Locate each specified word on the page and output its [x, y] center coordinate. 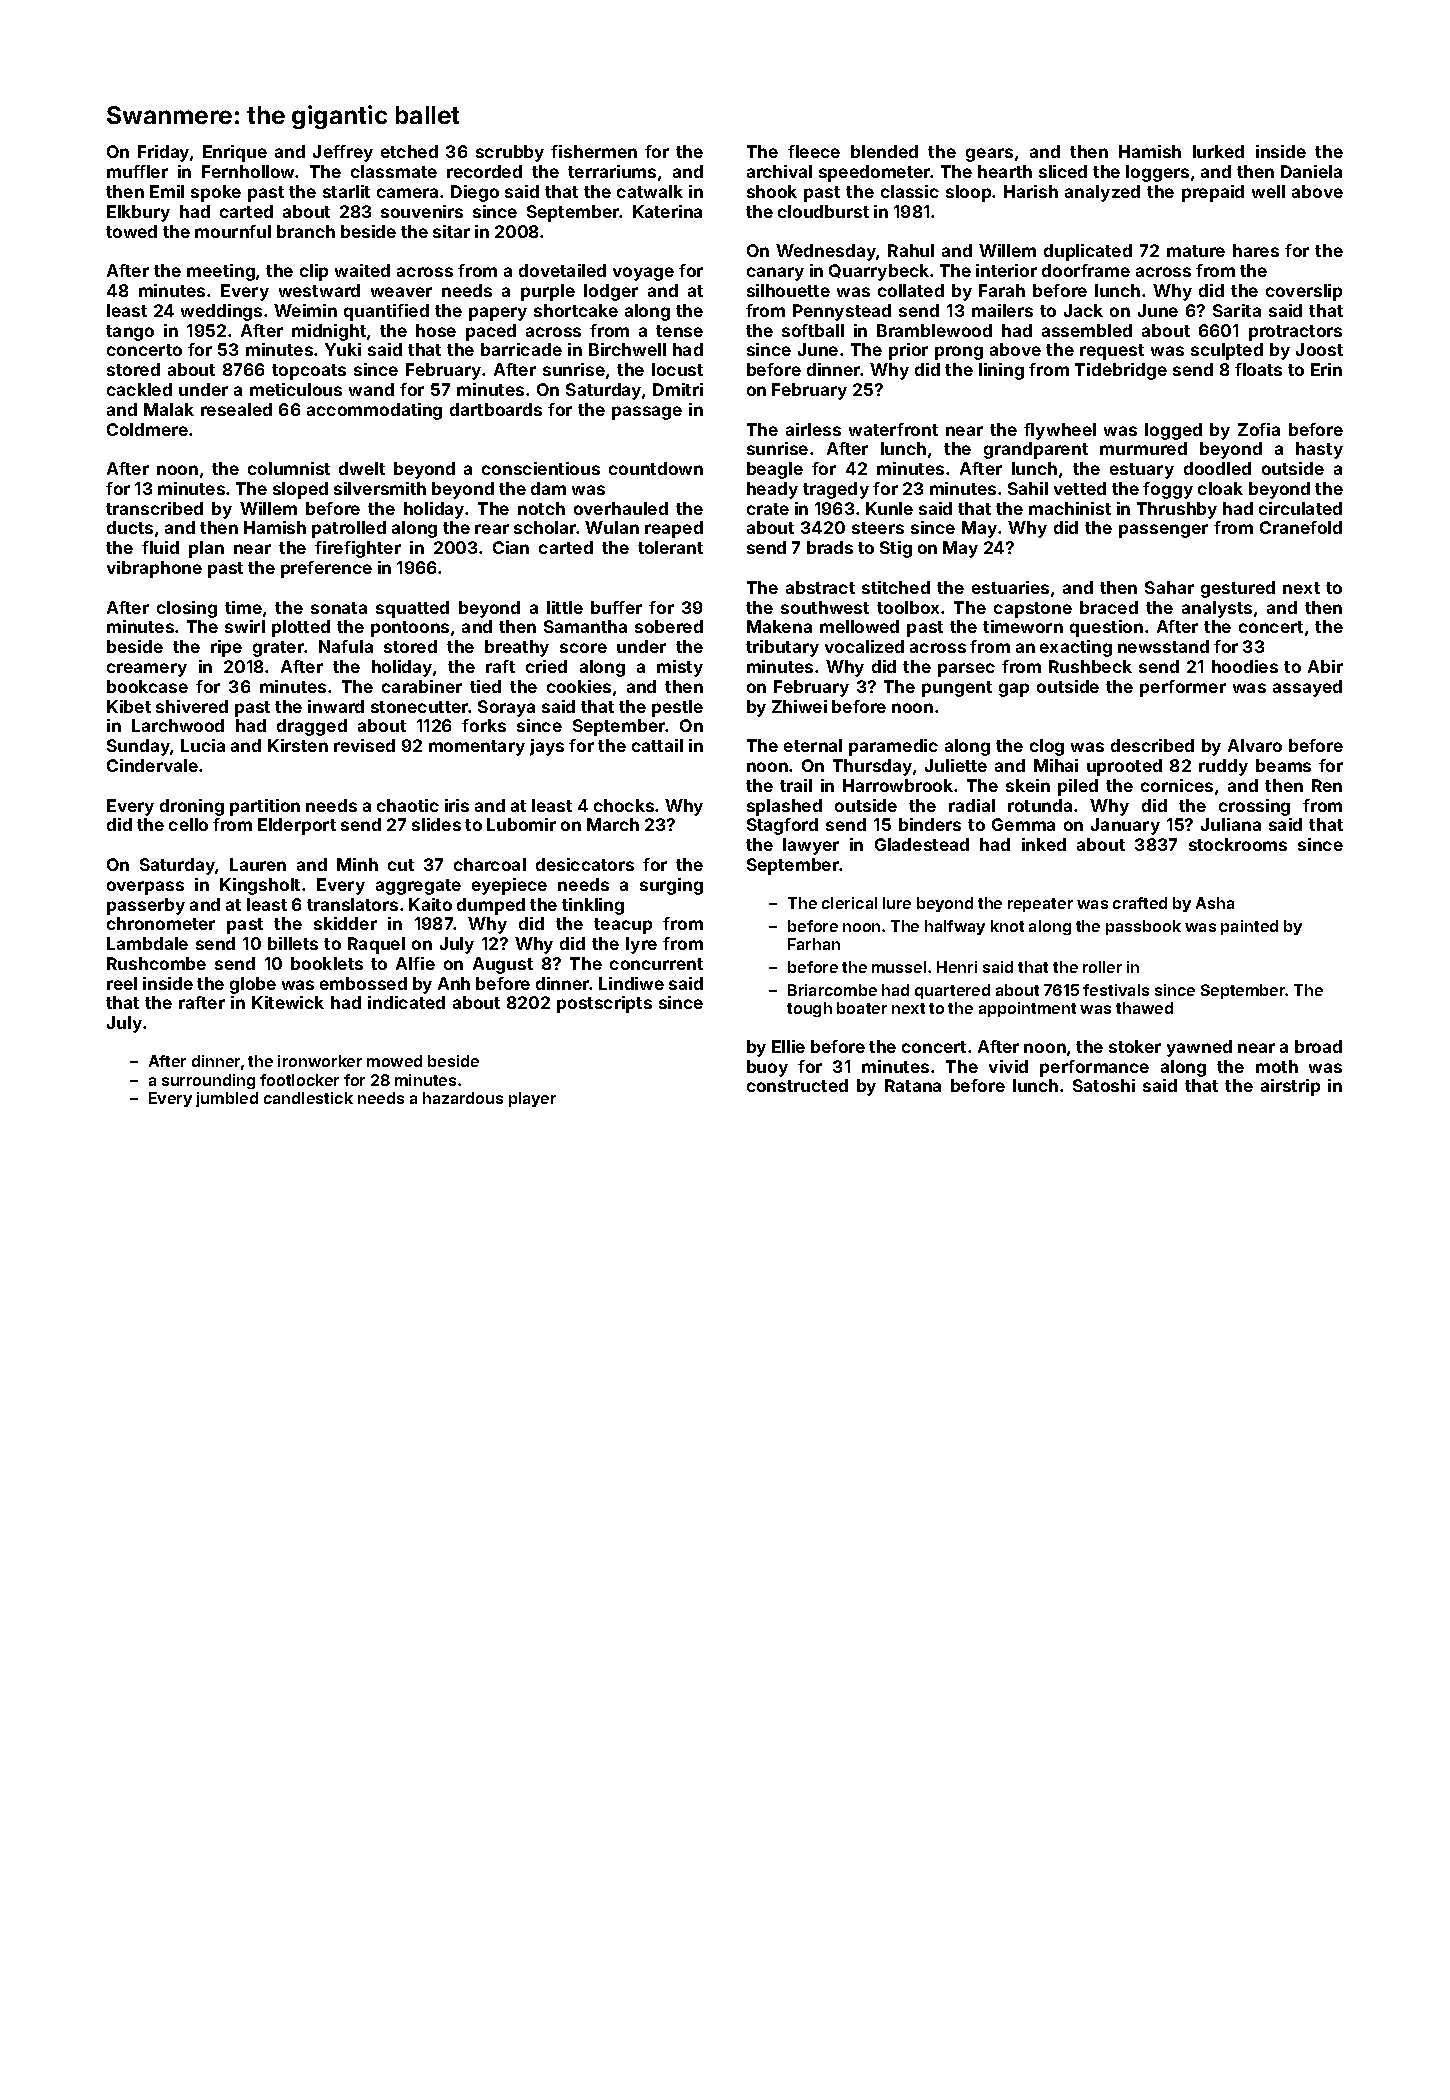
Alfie [415, 963]
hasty [1319, 450]
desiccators [585, 864]
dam [548, 488]
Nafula [346, 646]
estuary [1142, 471]
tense [679, 331]
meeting [221, 272]
